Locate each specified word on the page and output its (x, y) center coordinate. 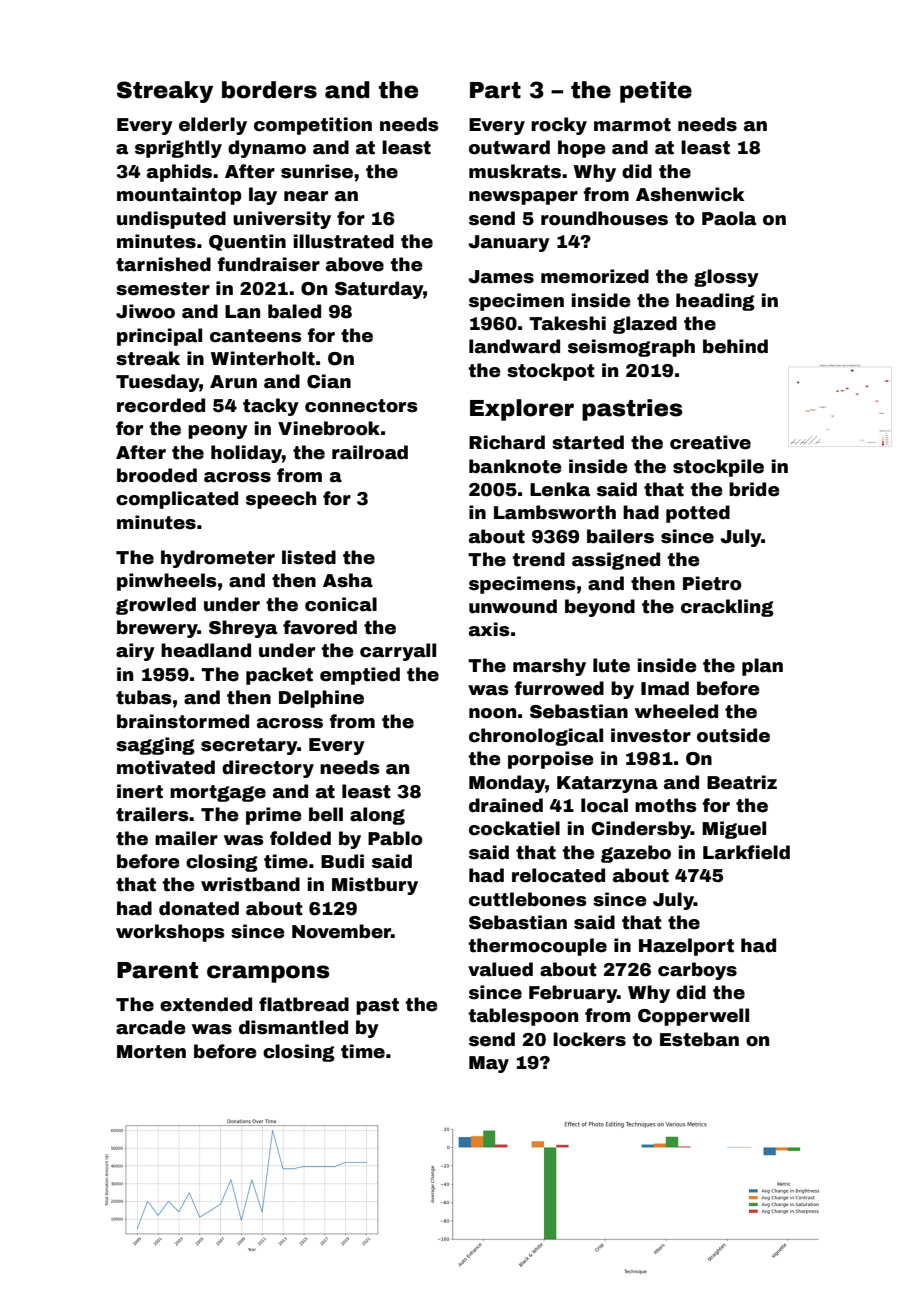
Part (495, 90)
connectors (361, 406)
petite (656, 92)
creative (710, 442)
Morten (151, 1052)
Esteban (699, 1039)
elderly (213, 126)
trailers (152, 814)
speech (281, 500)
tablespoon (523, 1017)
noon (492, 713)
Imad (665, 688)
